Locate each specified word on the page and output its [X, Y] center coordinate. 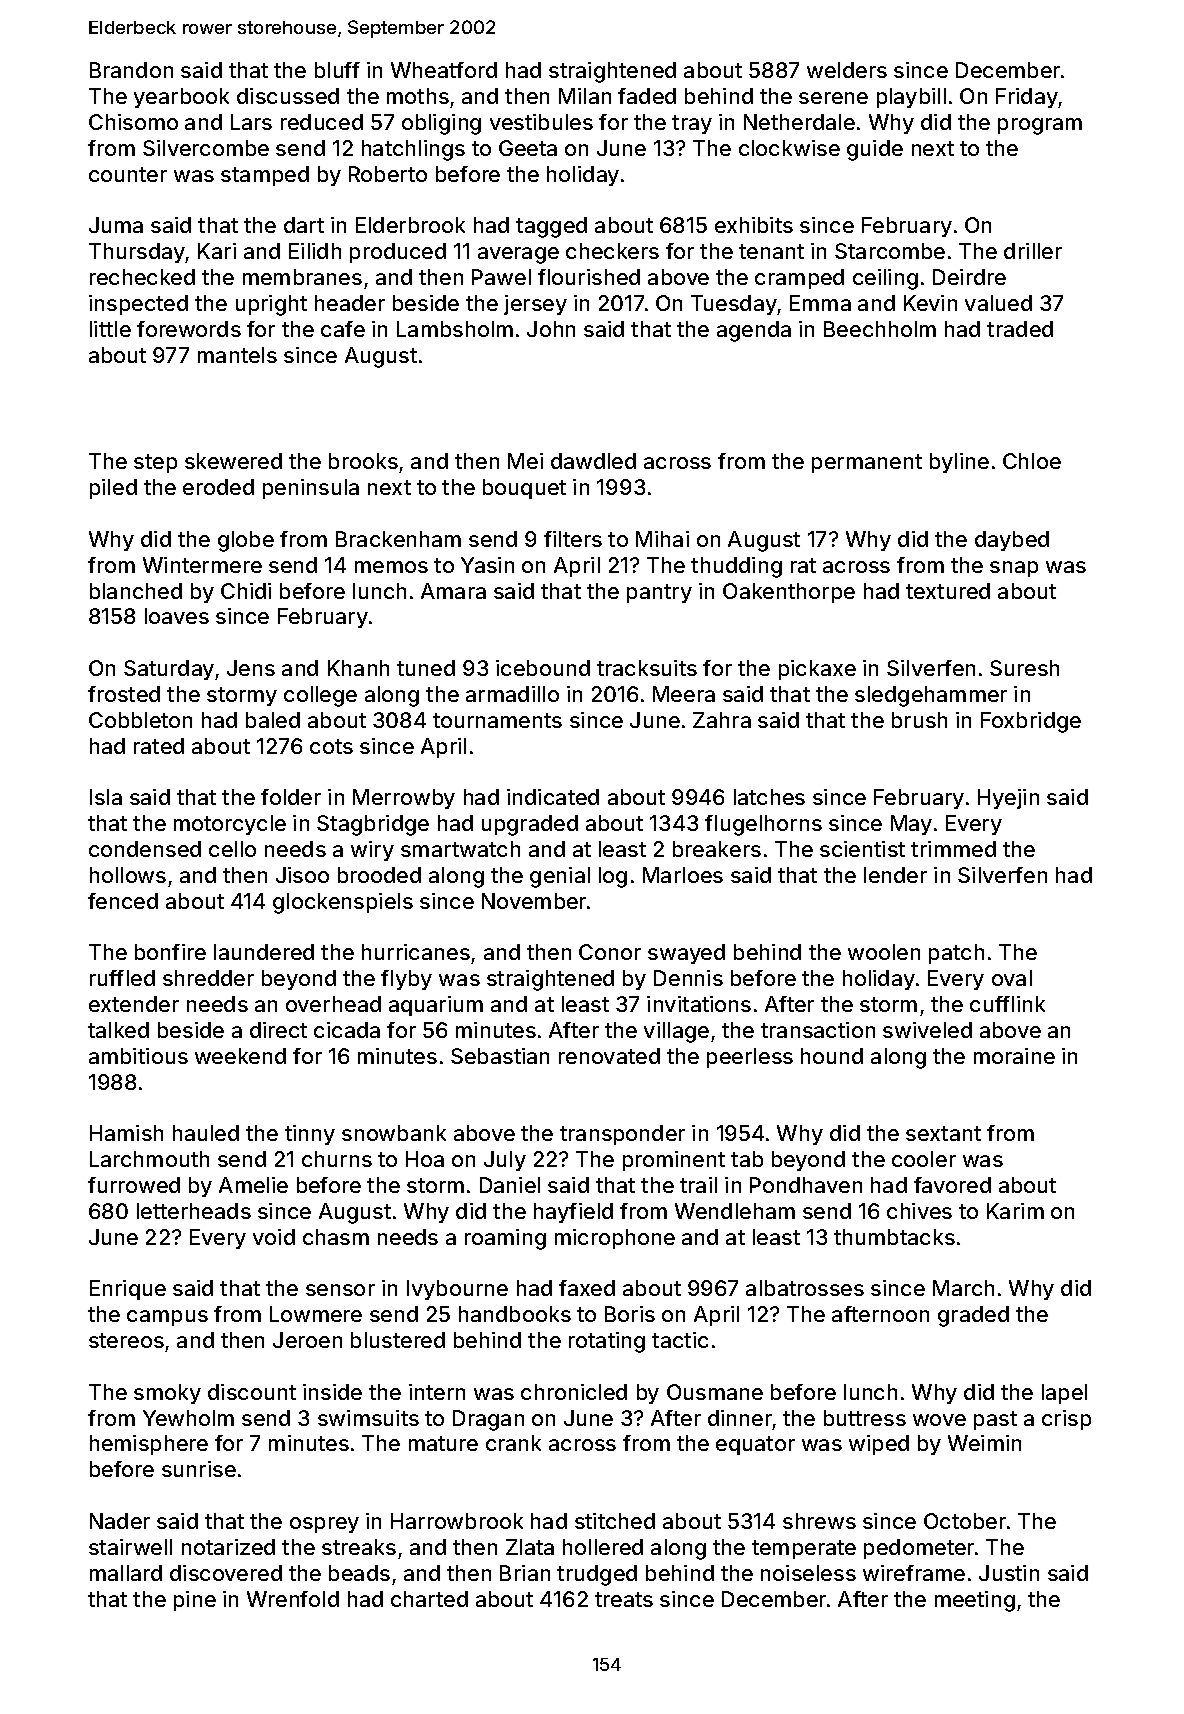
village [676, 1032]
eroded [218, 487]
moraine [1014, 1056]
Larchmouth [149, 1159]
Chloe [1032, 461]
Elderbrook [410, 225]
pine [195, 1601]
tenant [771, 251]
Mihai [662, 539]
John [551, 329]
